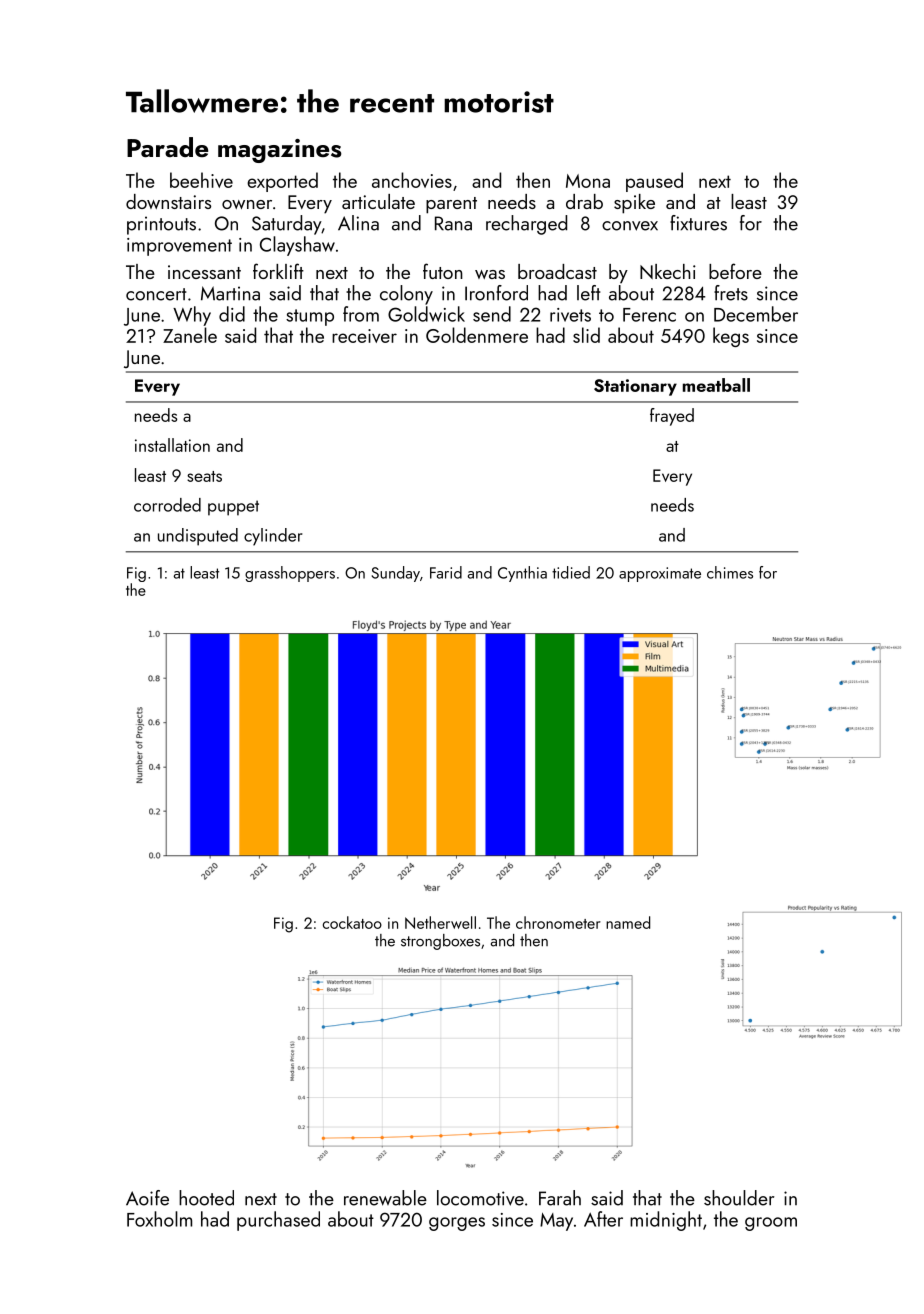 This image has width=924, height=1314. What do you see at coordinates (735, 271) in the image?
I see `before` at bounding box center [735, 271].
